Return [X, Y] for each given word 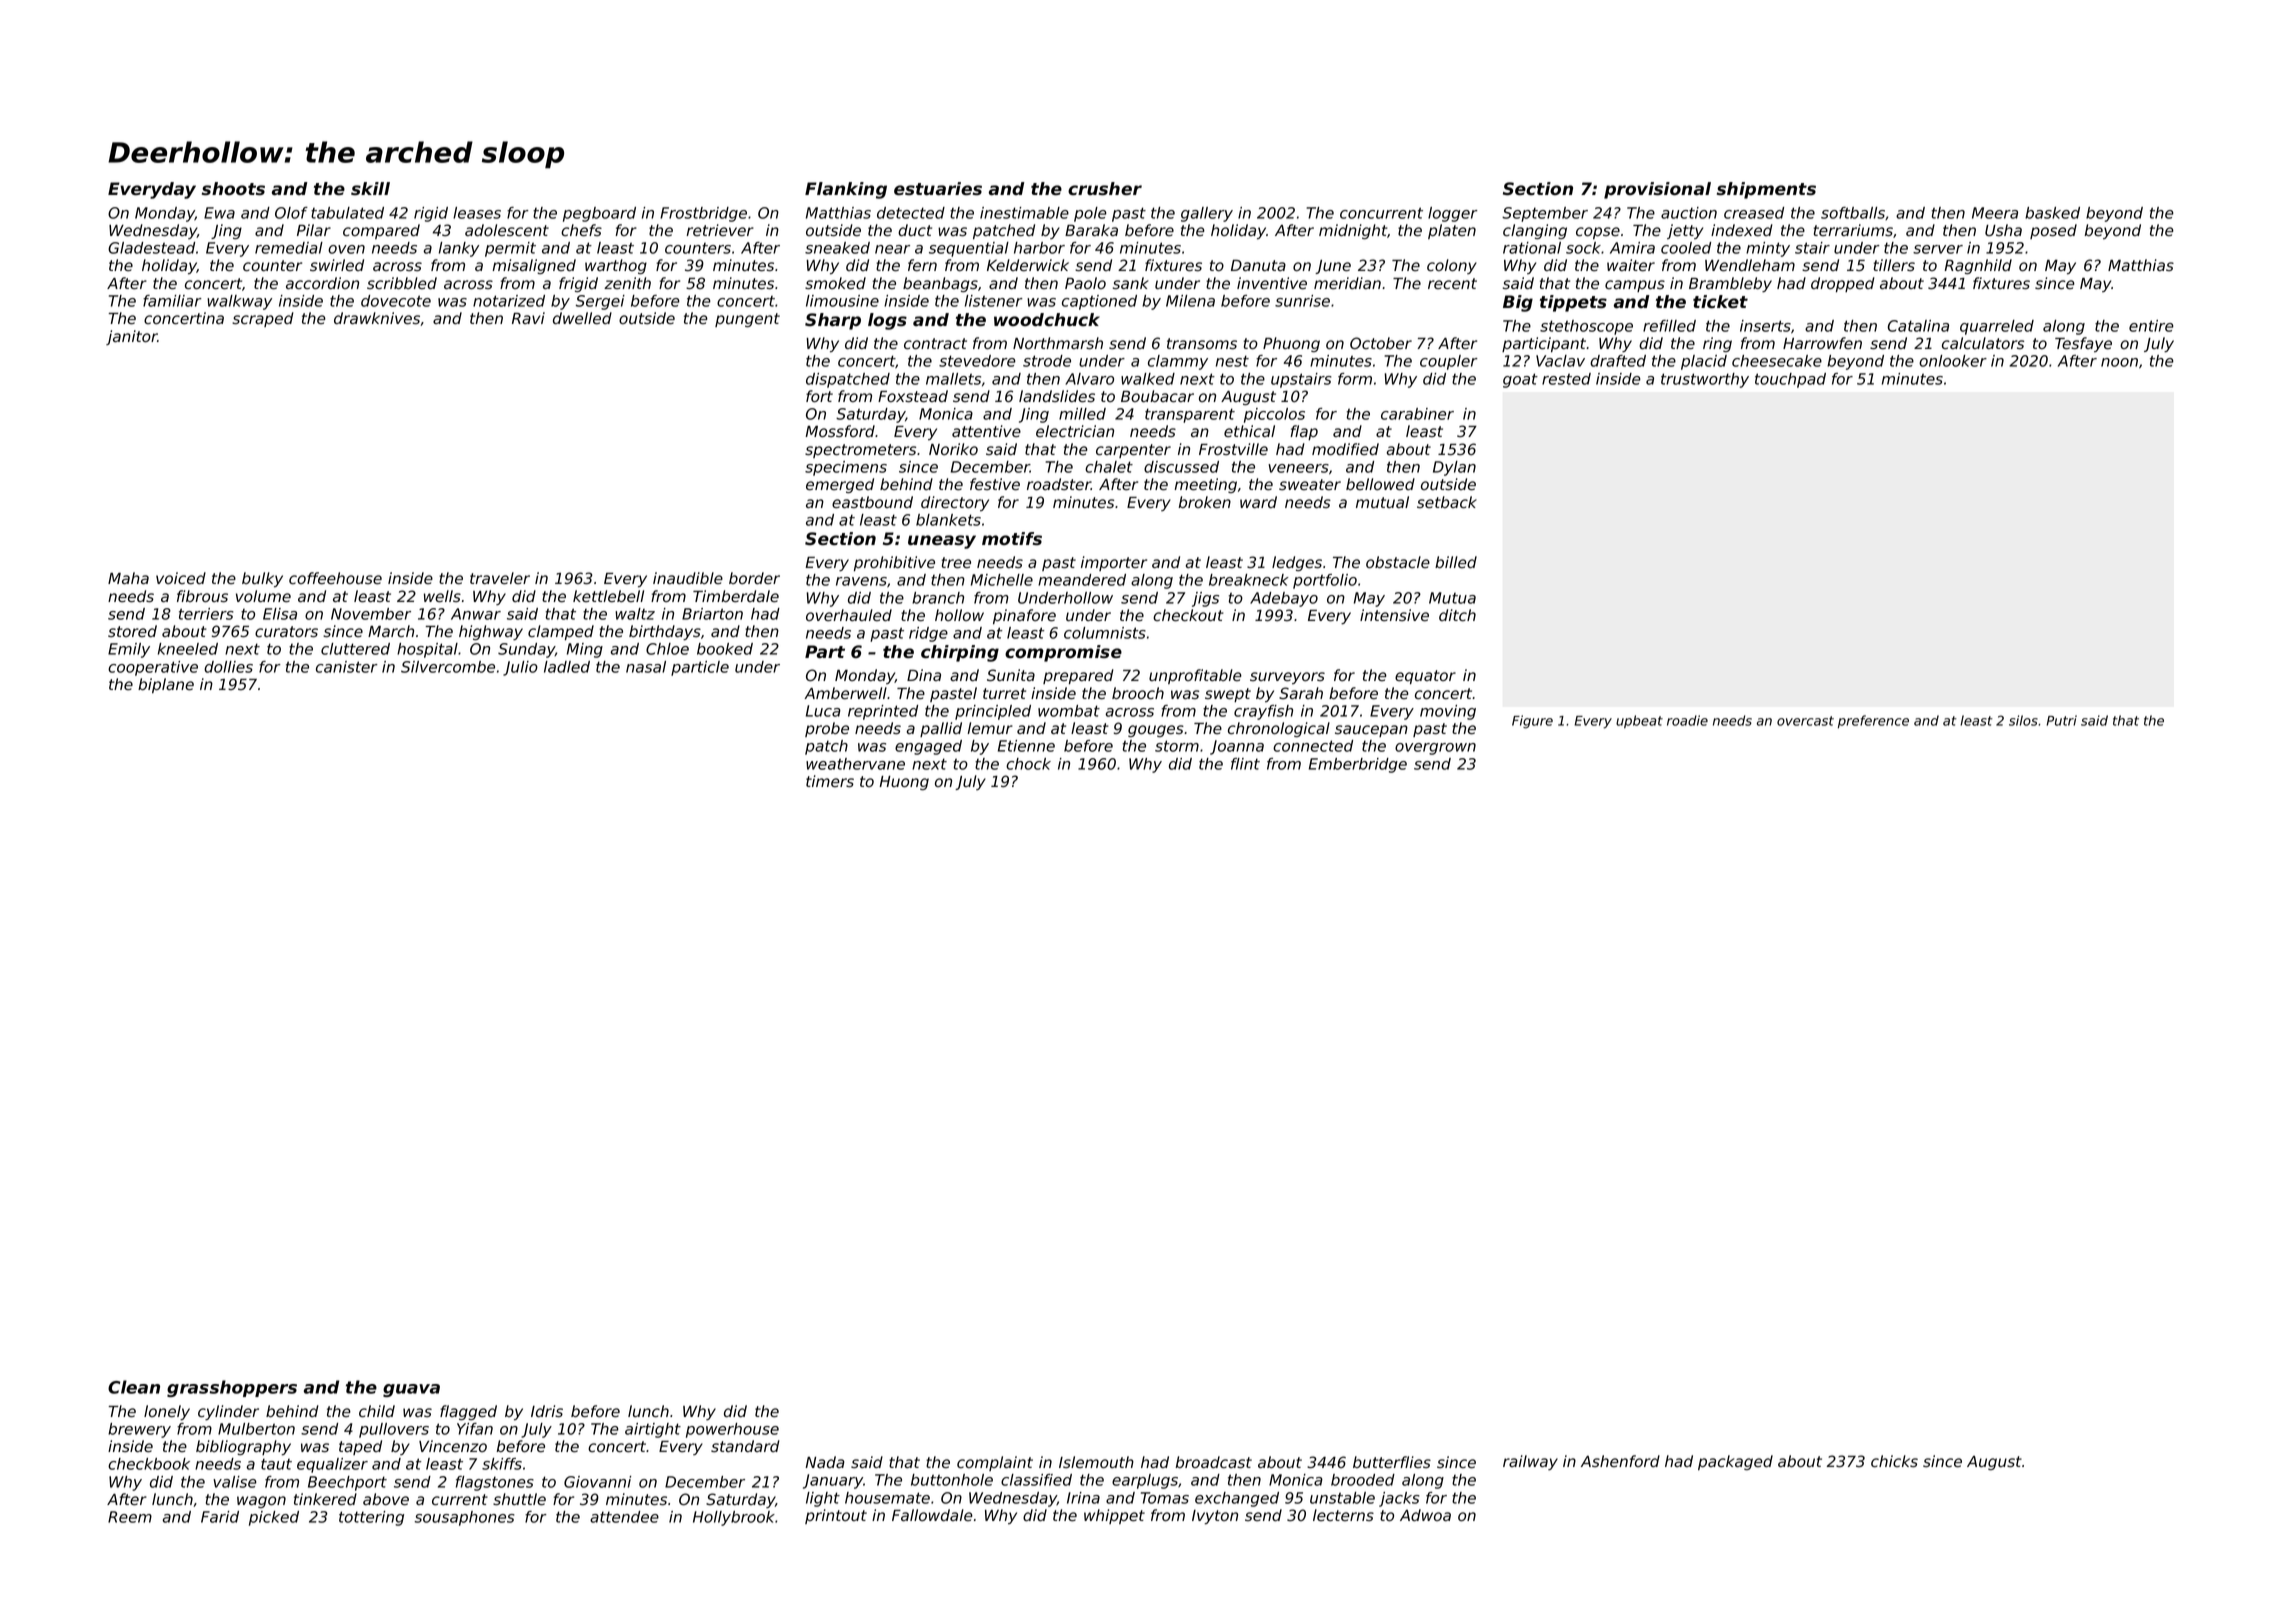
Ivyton [1215, 1517]
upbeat [1639, 721]
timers [830, 781]
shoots [233, 189]
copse [1598, 233]
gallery [1207, 214]
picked [274, 1518]
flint [1245, 764]
